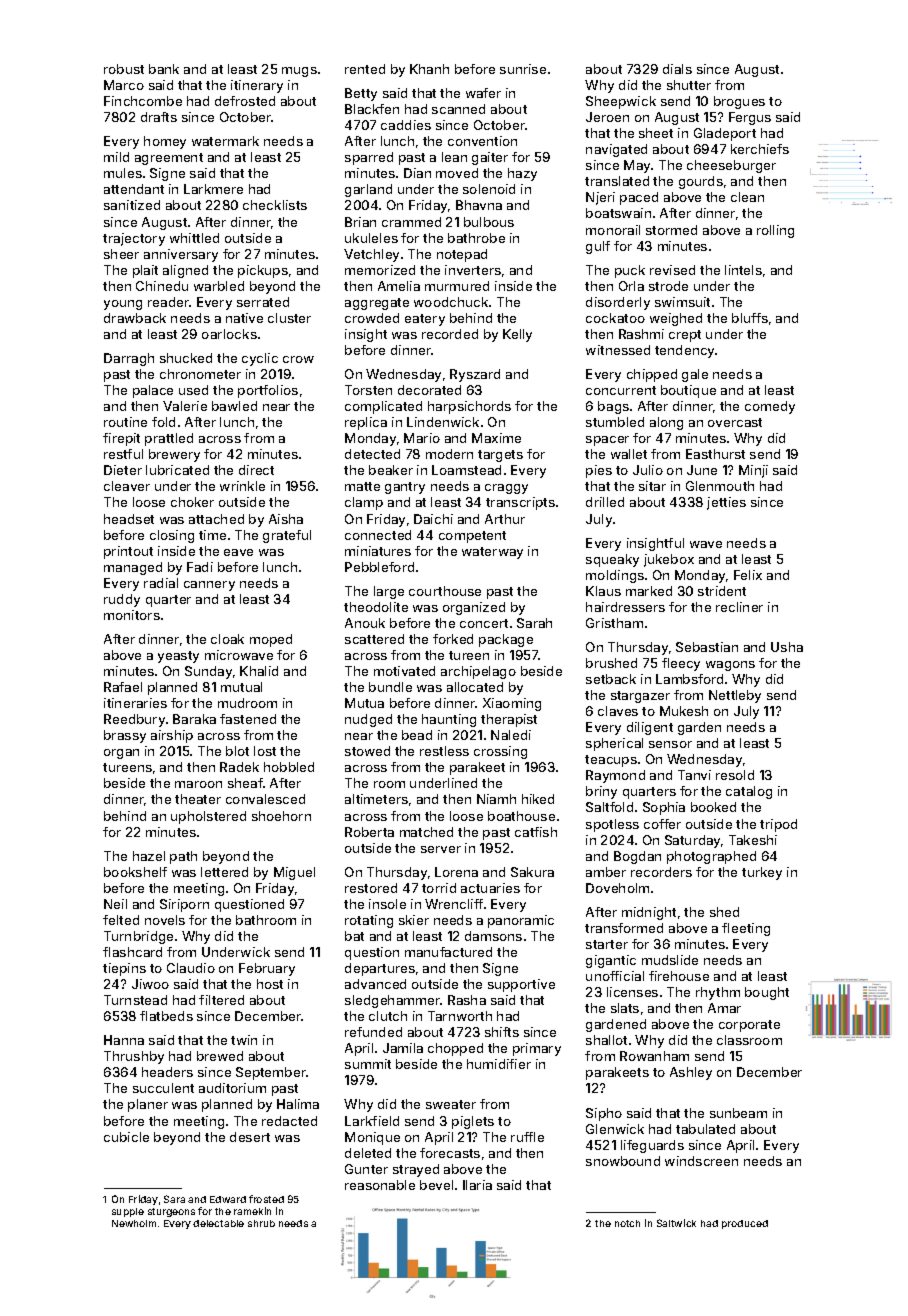  Describe the element at coordinates (257, 86) in the page. I see `itinerary` at that location.
